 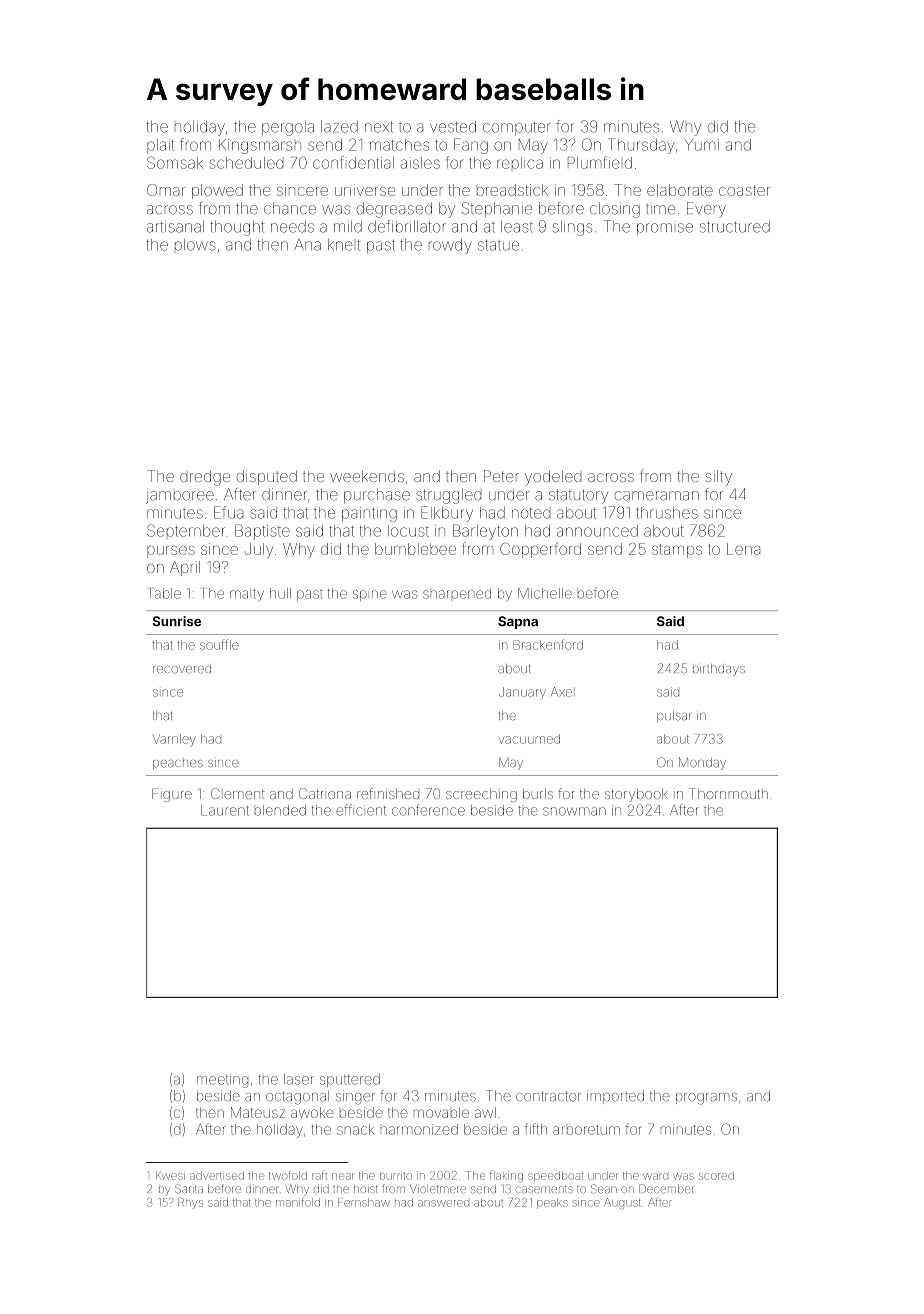 I want to click on contractor, so click(x=548, y=1096).
